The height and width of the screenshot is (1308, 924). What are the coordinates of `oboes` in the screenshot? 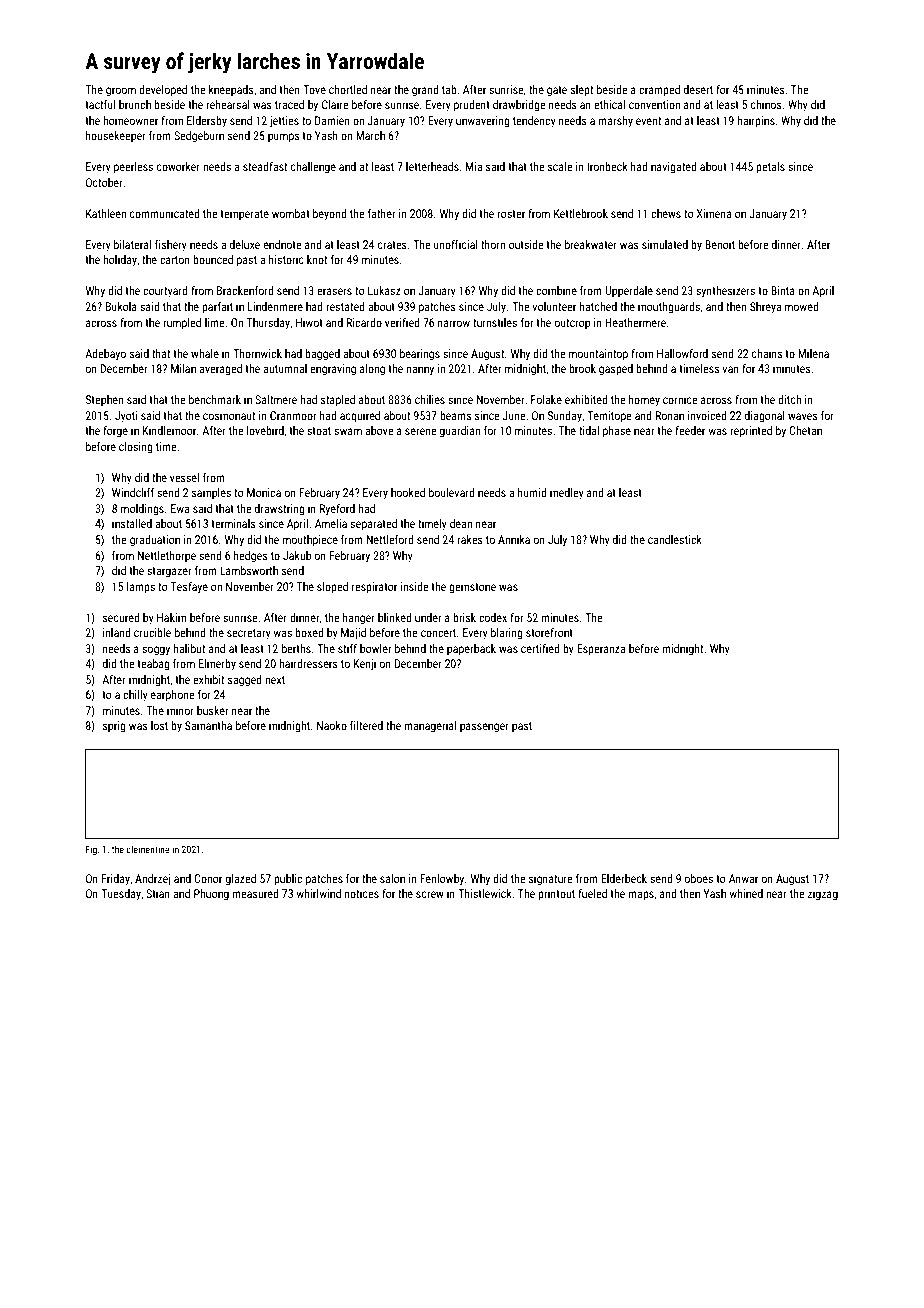 It's located at (699, 878).
